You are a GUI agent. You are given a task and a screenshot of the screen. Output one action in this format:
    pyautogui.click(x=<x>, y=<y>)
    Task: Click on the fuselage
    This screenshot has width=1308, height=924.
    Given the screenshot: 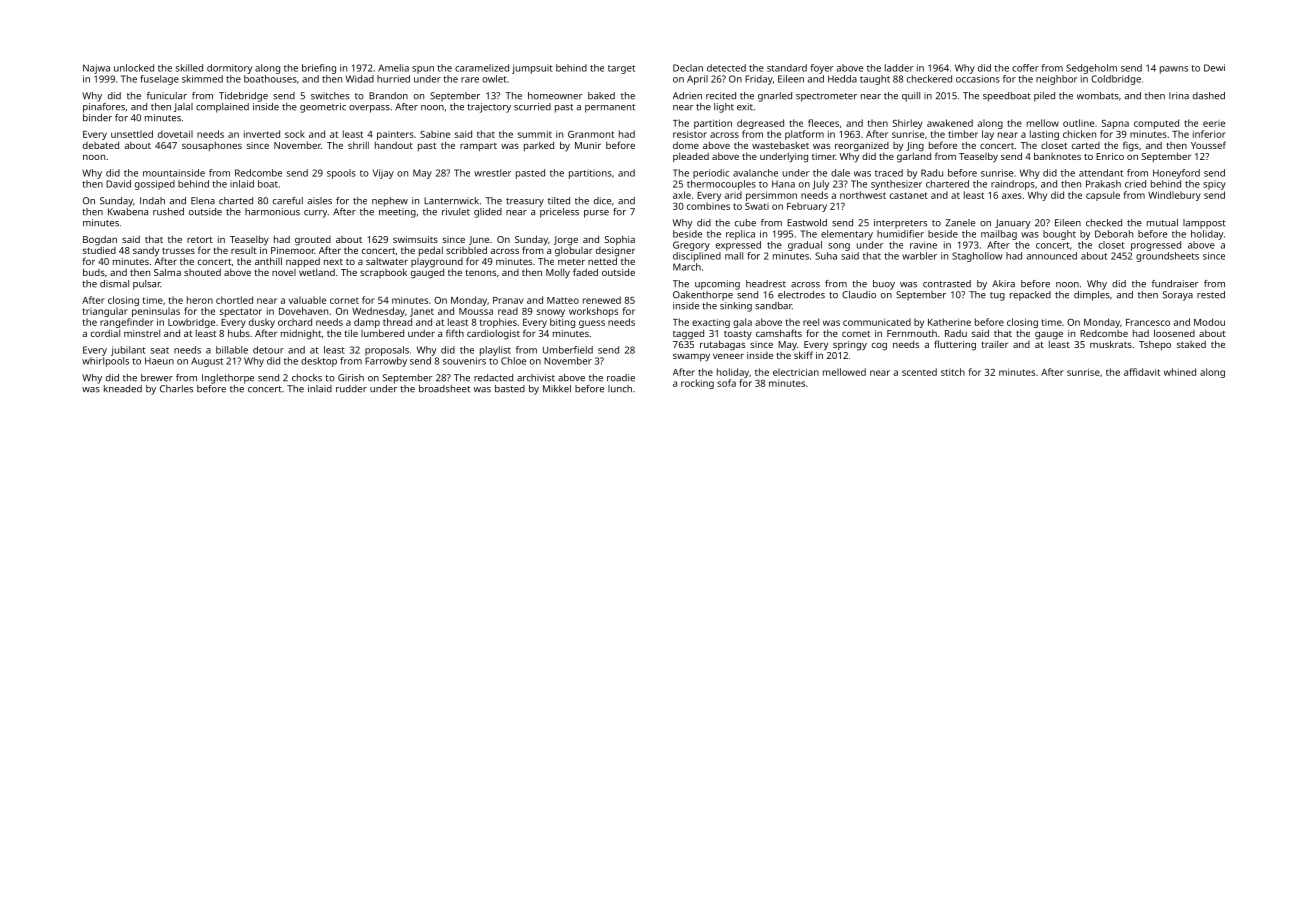 What is the action you would take?
    pyautogui.click(x=159, y=80)
